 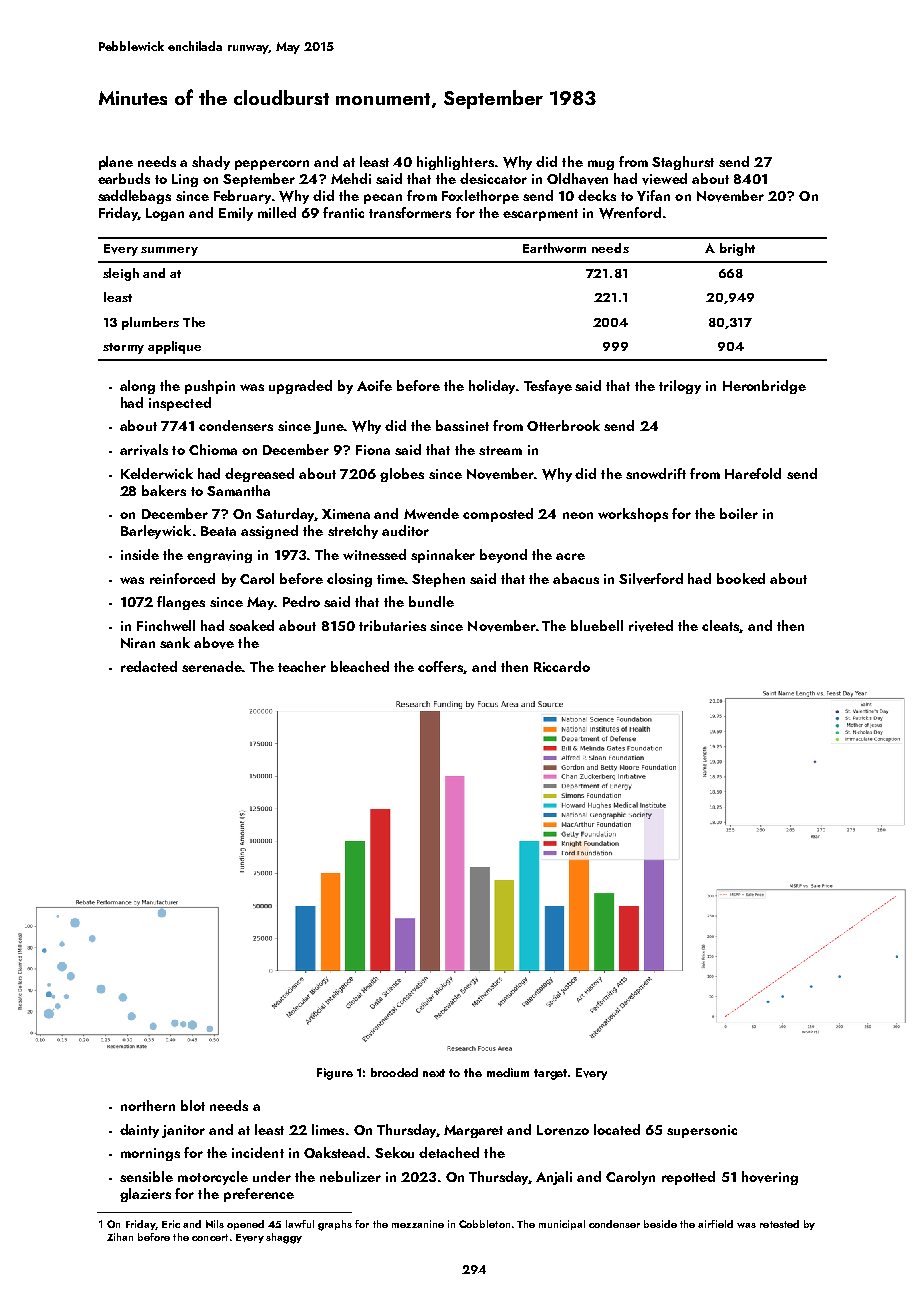 What do you see at coordinates (149, 666) in the screenshot?
I see `redacted` at bounding box center [149, 666].
